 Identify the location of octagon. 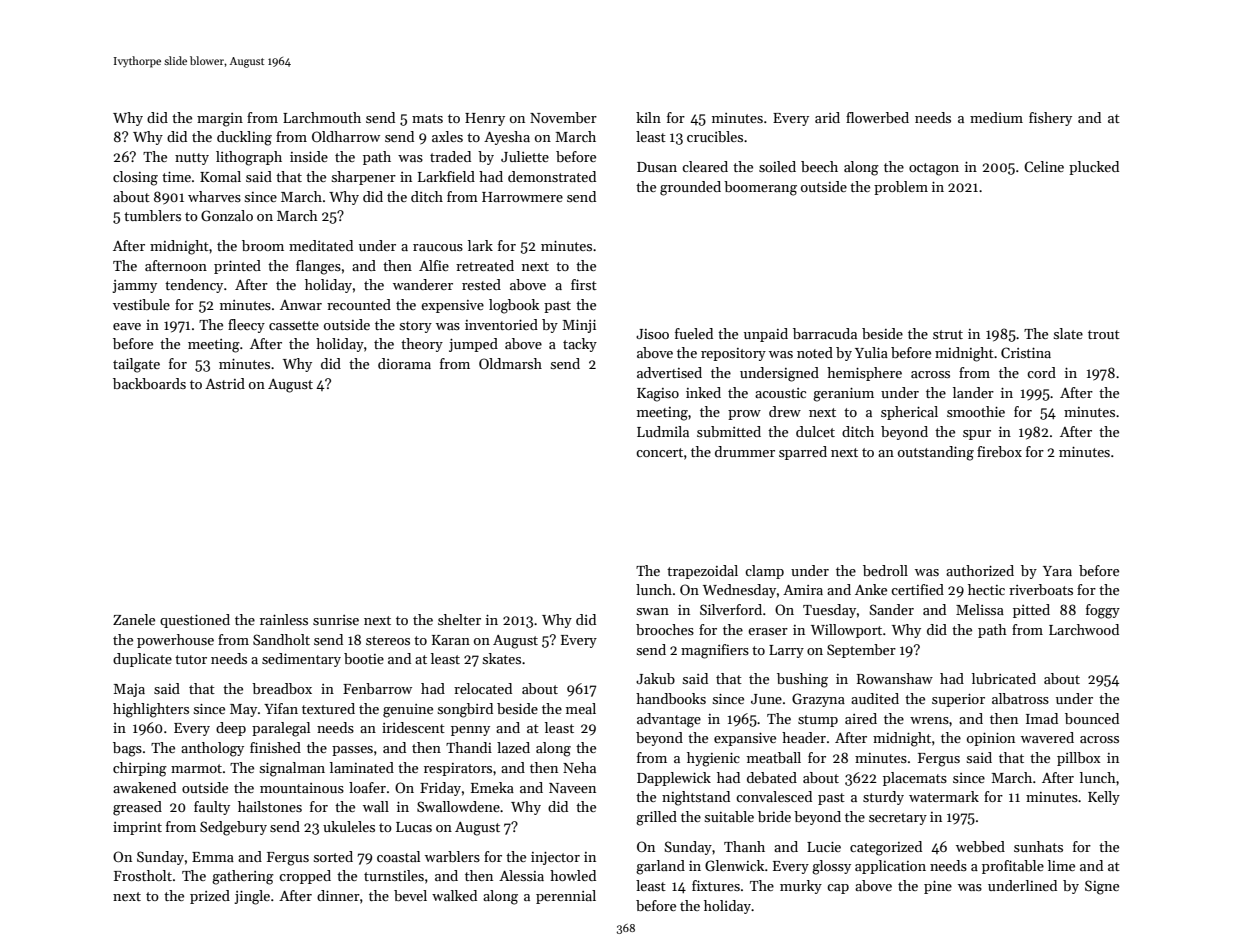
(934, 169).
